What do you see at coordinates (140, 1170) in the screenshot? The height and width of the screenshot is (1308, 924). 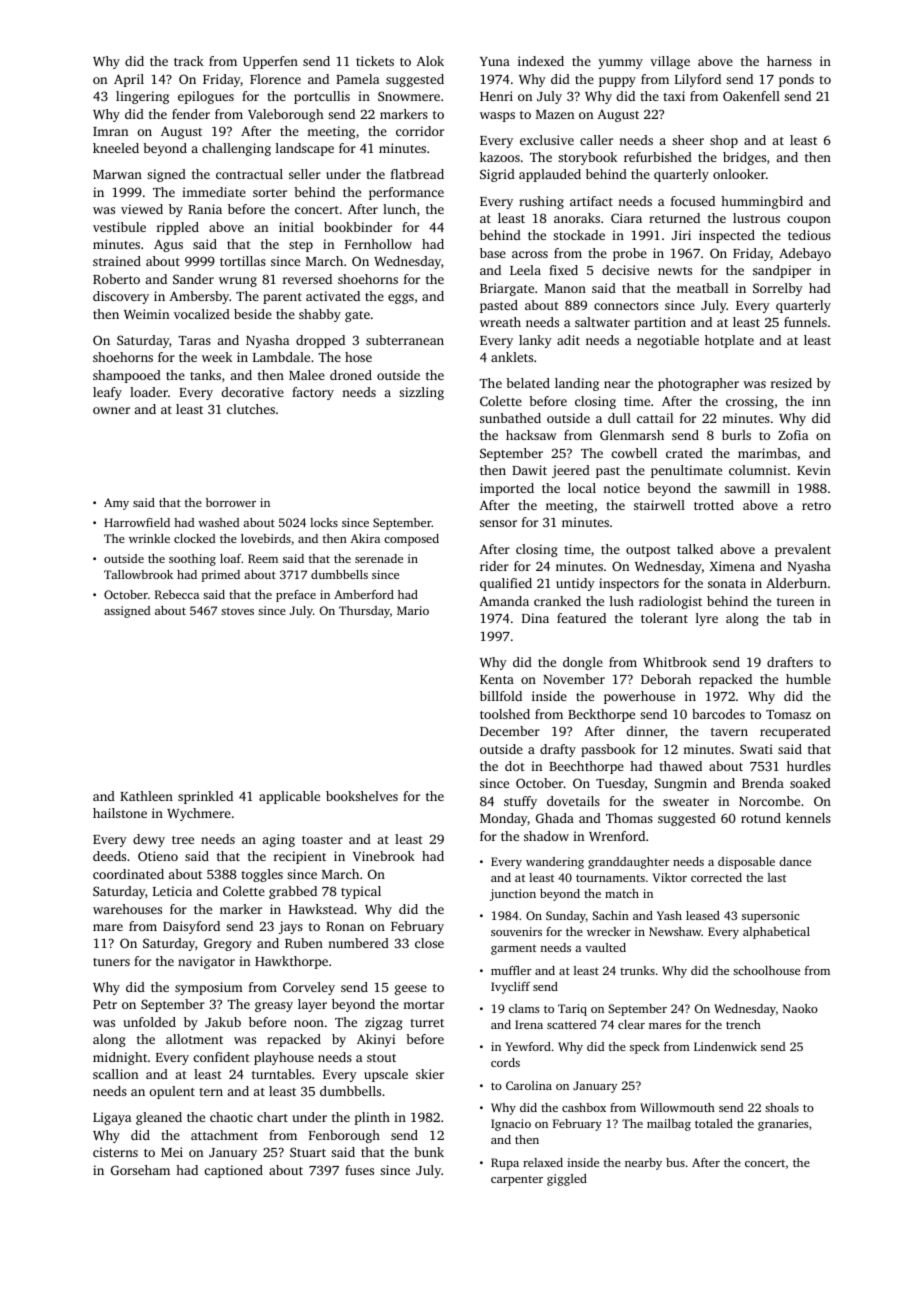 I see `Gorseham` at bounding box center [140, 1170].
